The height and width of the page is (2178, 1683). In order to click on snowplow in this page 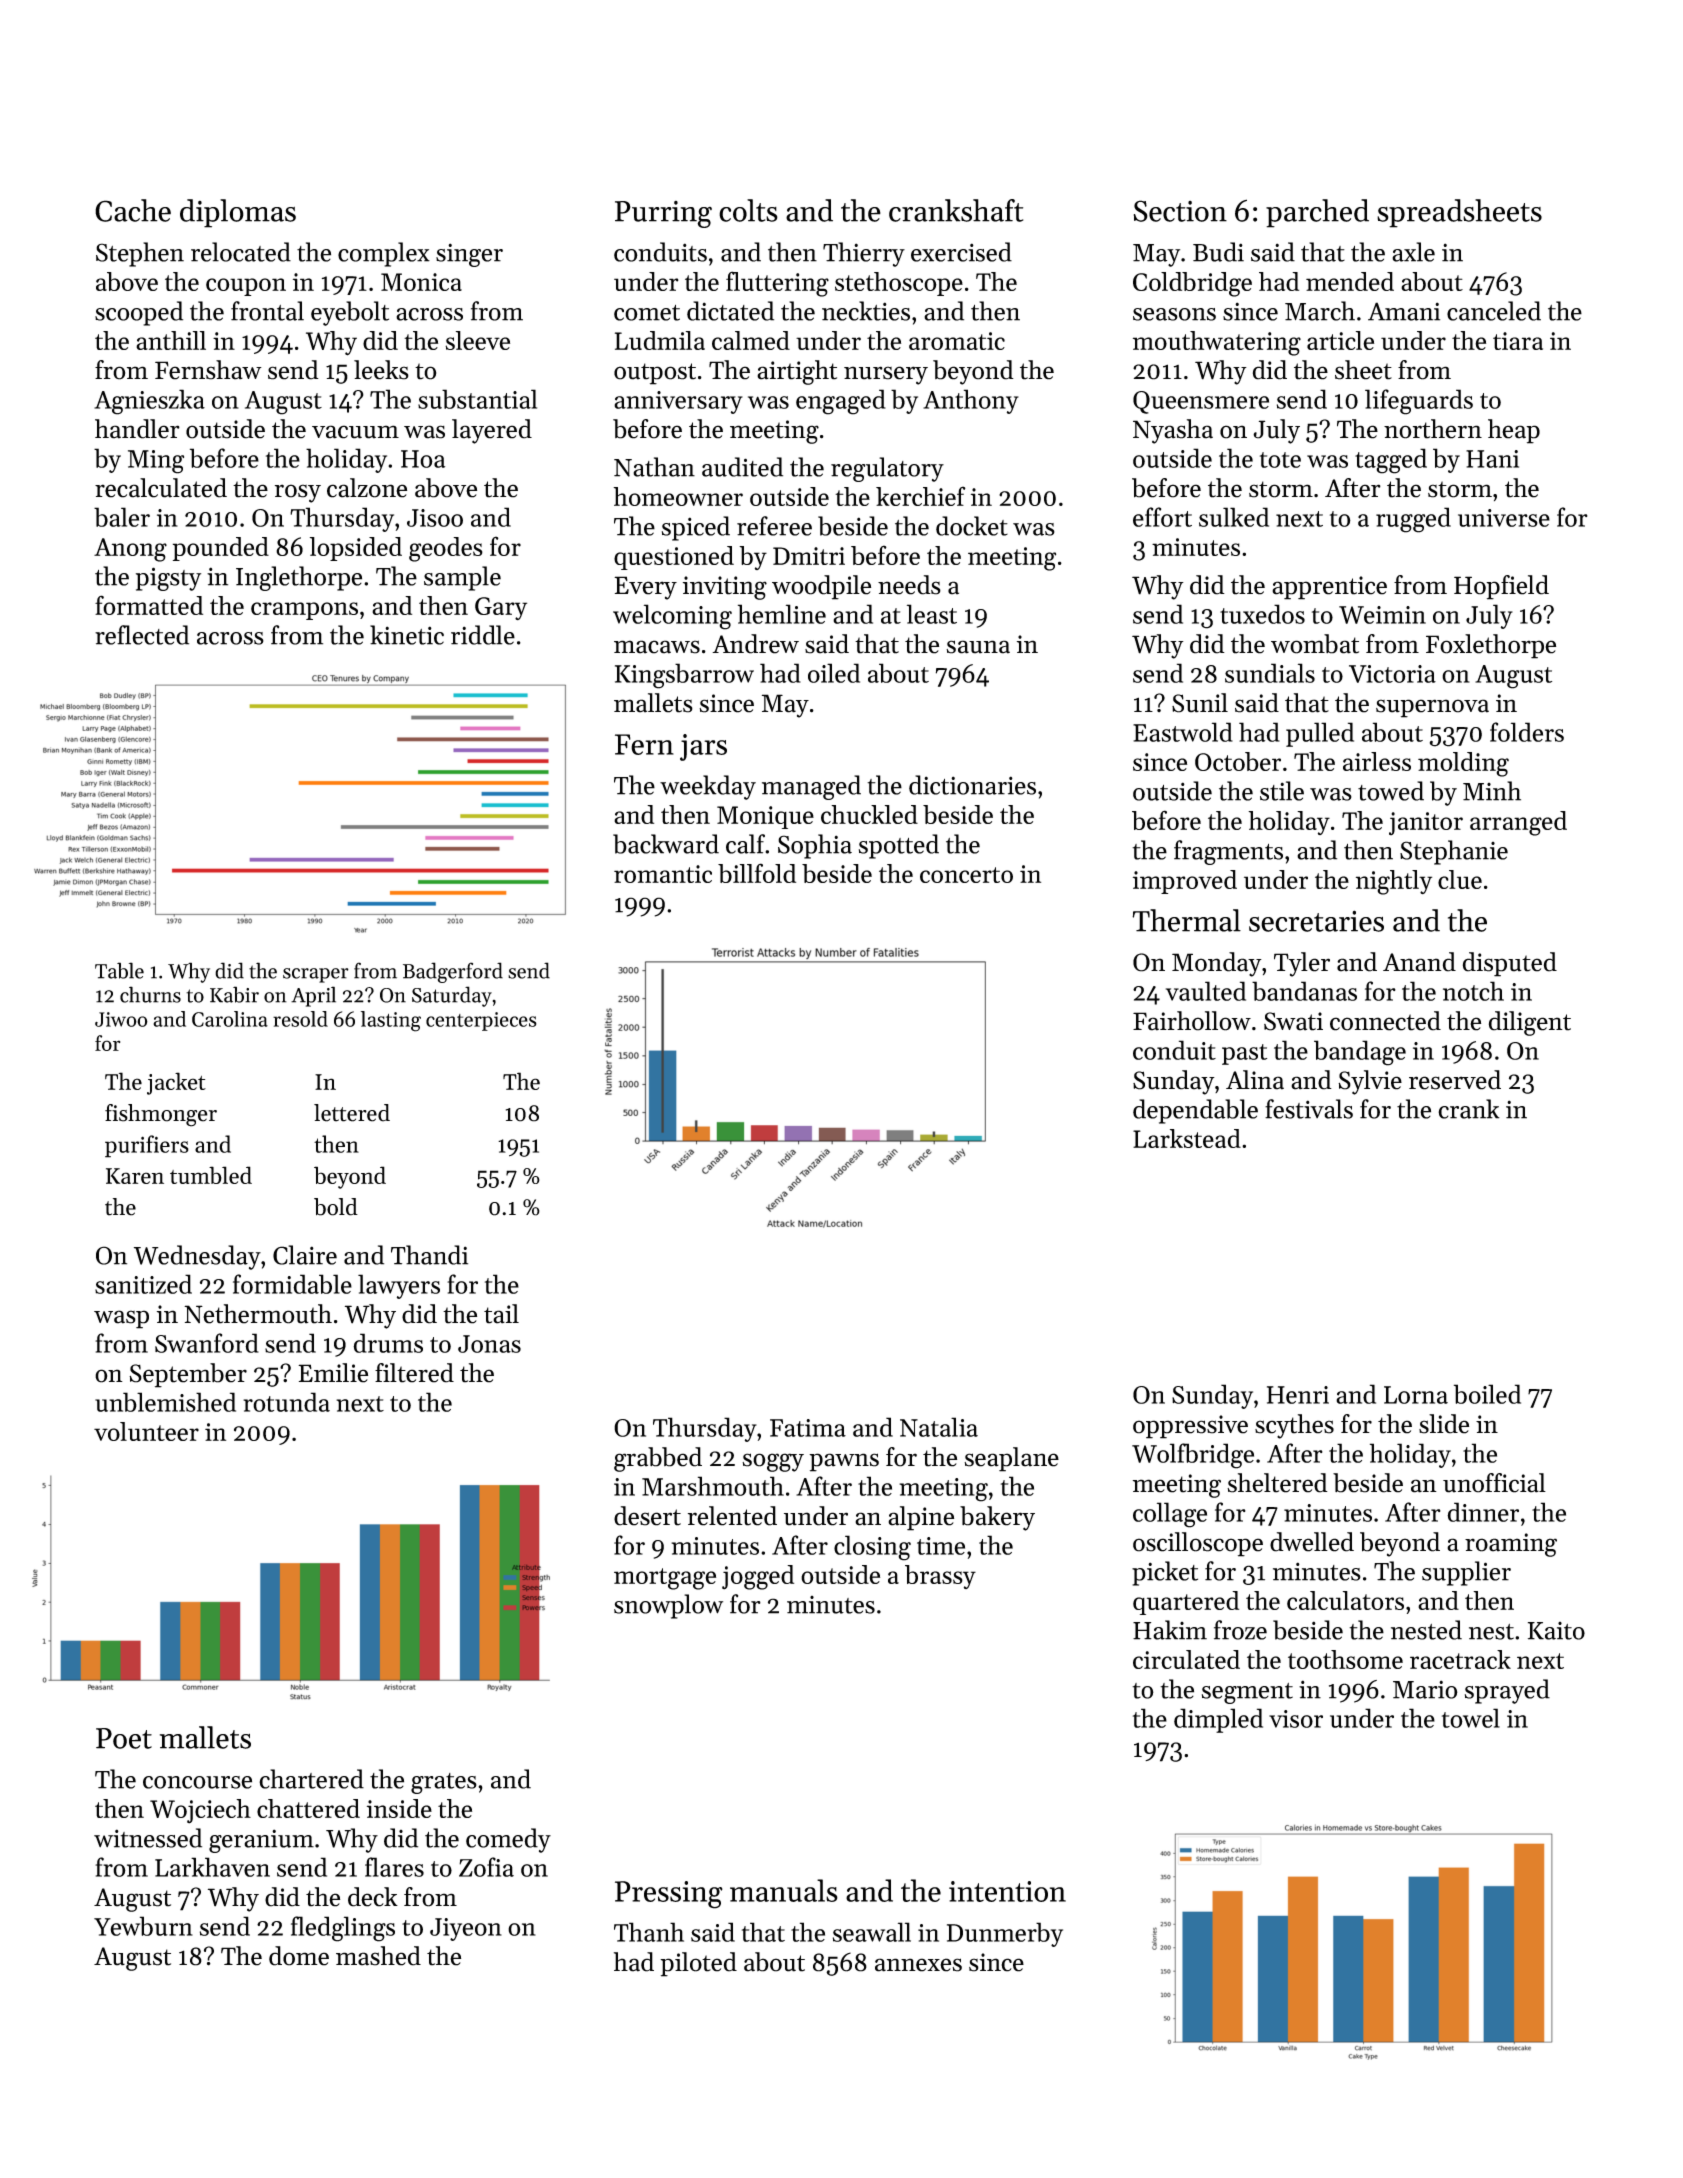, I will do `click(668, 1606)`.
